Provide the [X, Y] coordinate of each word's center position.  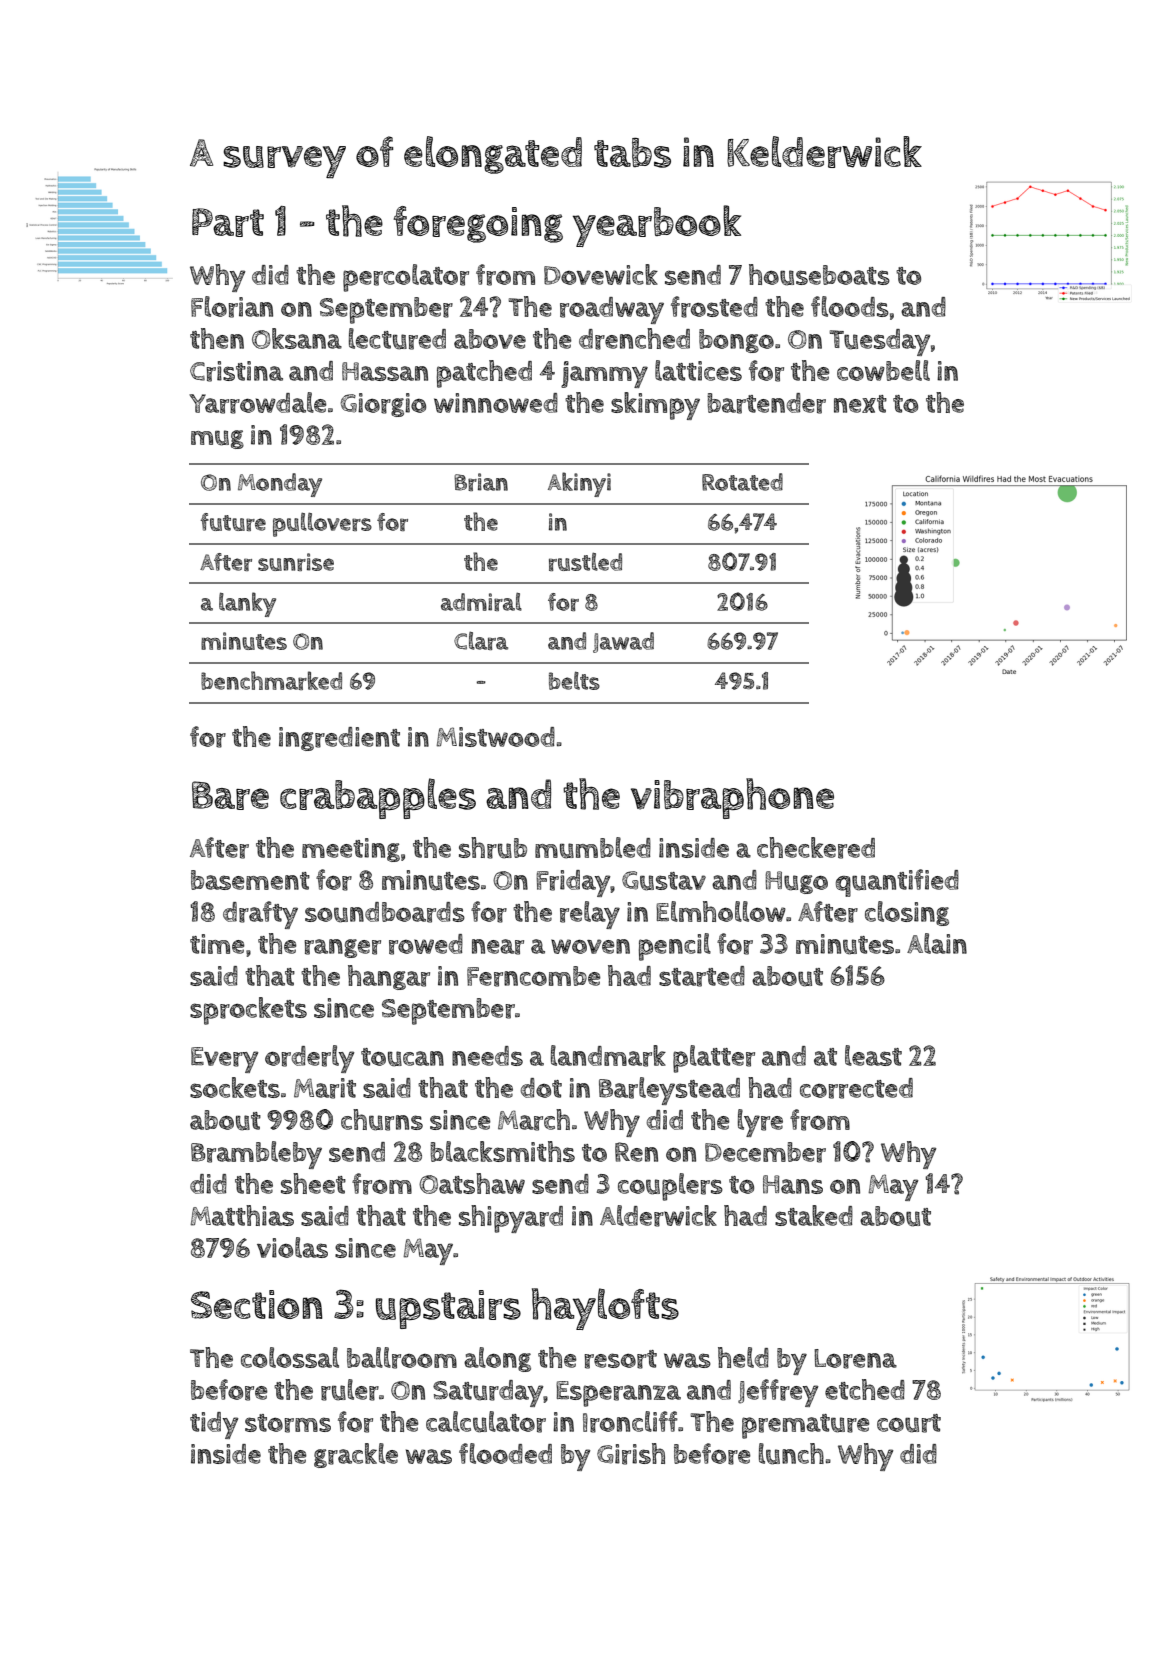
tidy [214, 1425]
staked [814, 1215]
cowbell [883, 370]
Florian [232, 307]
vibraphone [732, 798]
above [490, 339]
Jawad [623, 642]
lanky [247, 604]
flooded [505, 1453]
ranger [342, 948]
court [909, 1423]
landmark [608, 1056]
